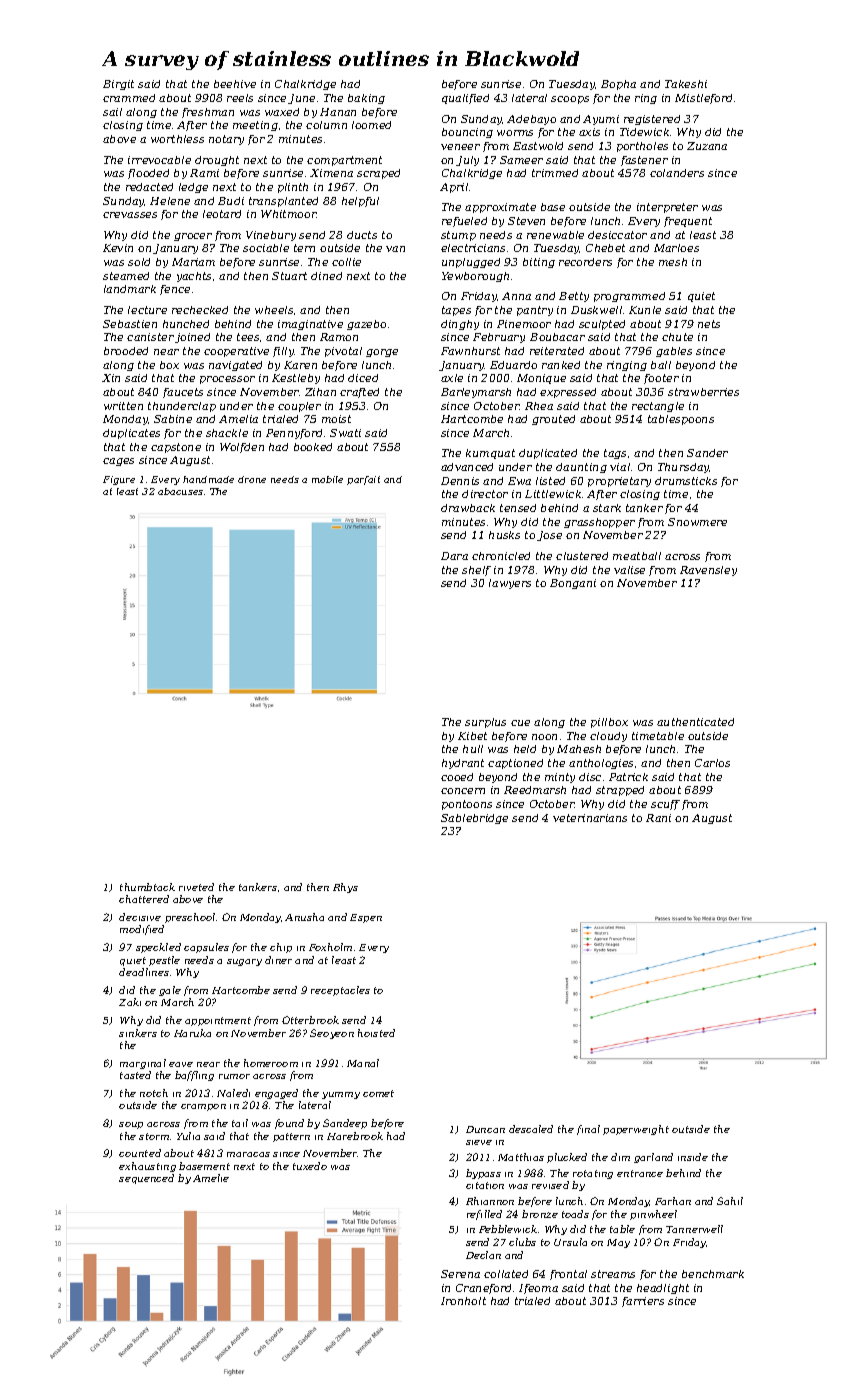 This image has height=1400, width=849. Describe the element at coordinates (147, 887) in the image. I see `thumbtack` at that location.
